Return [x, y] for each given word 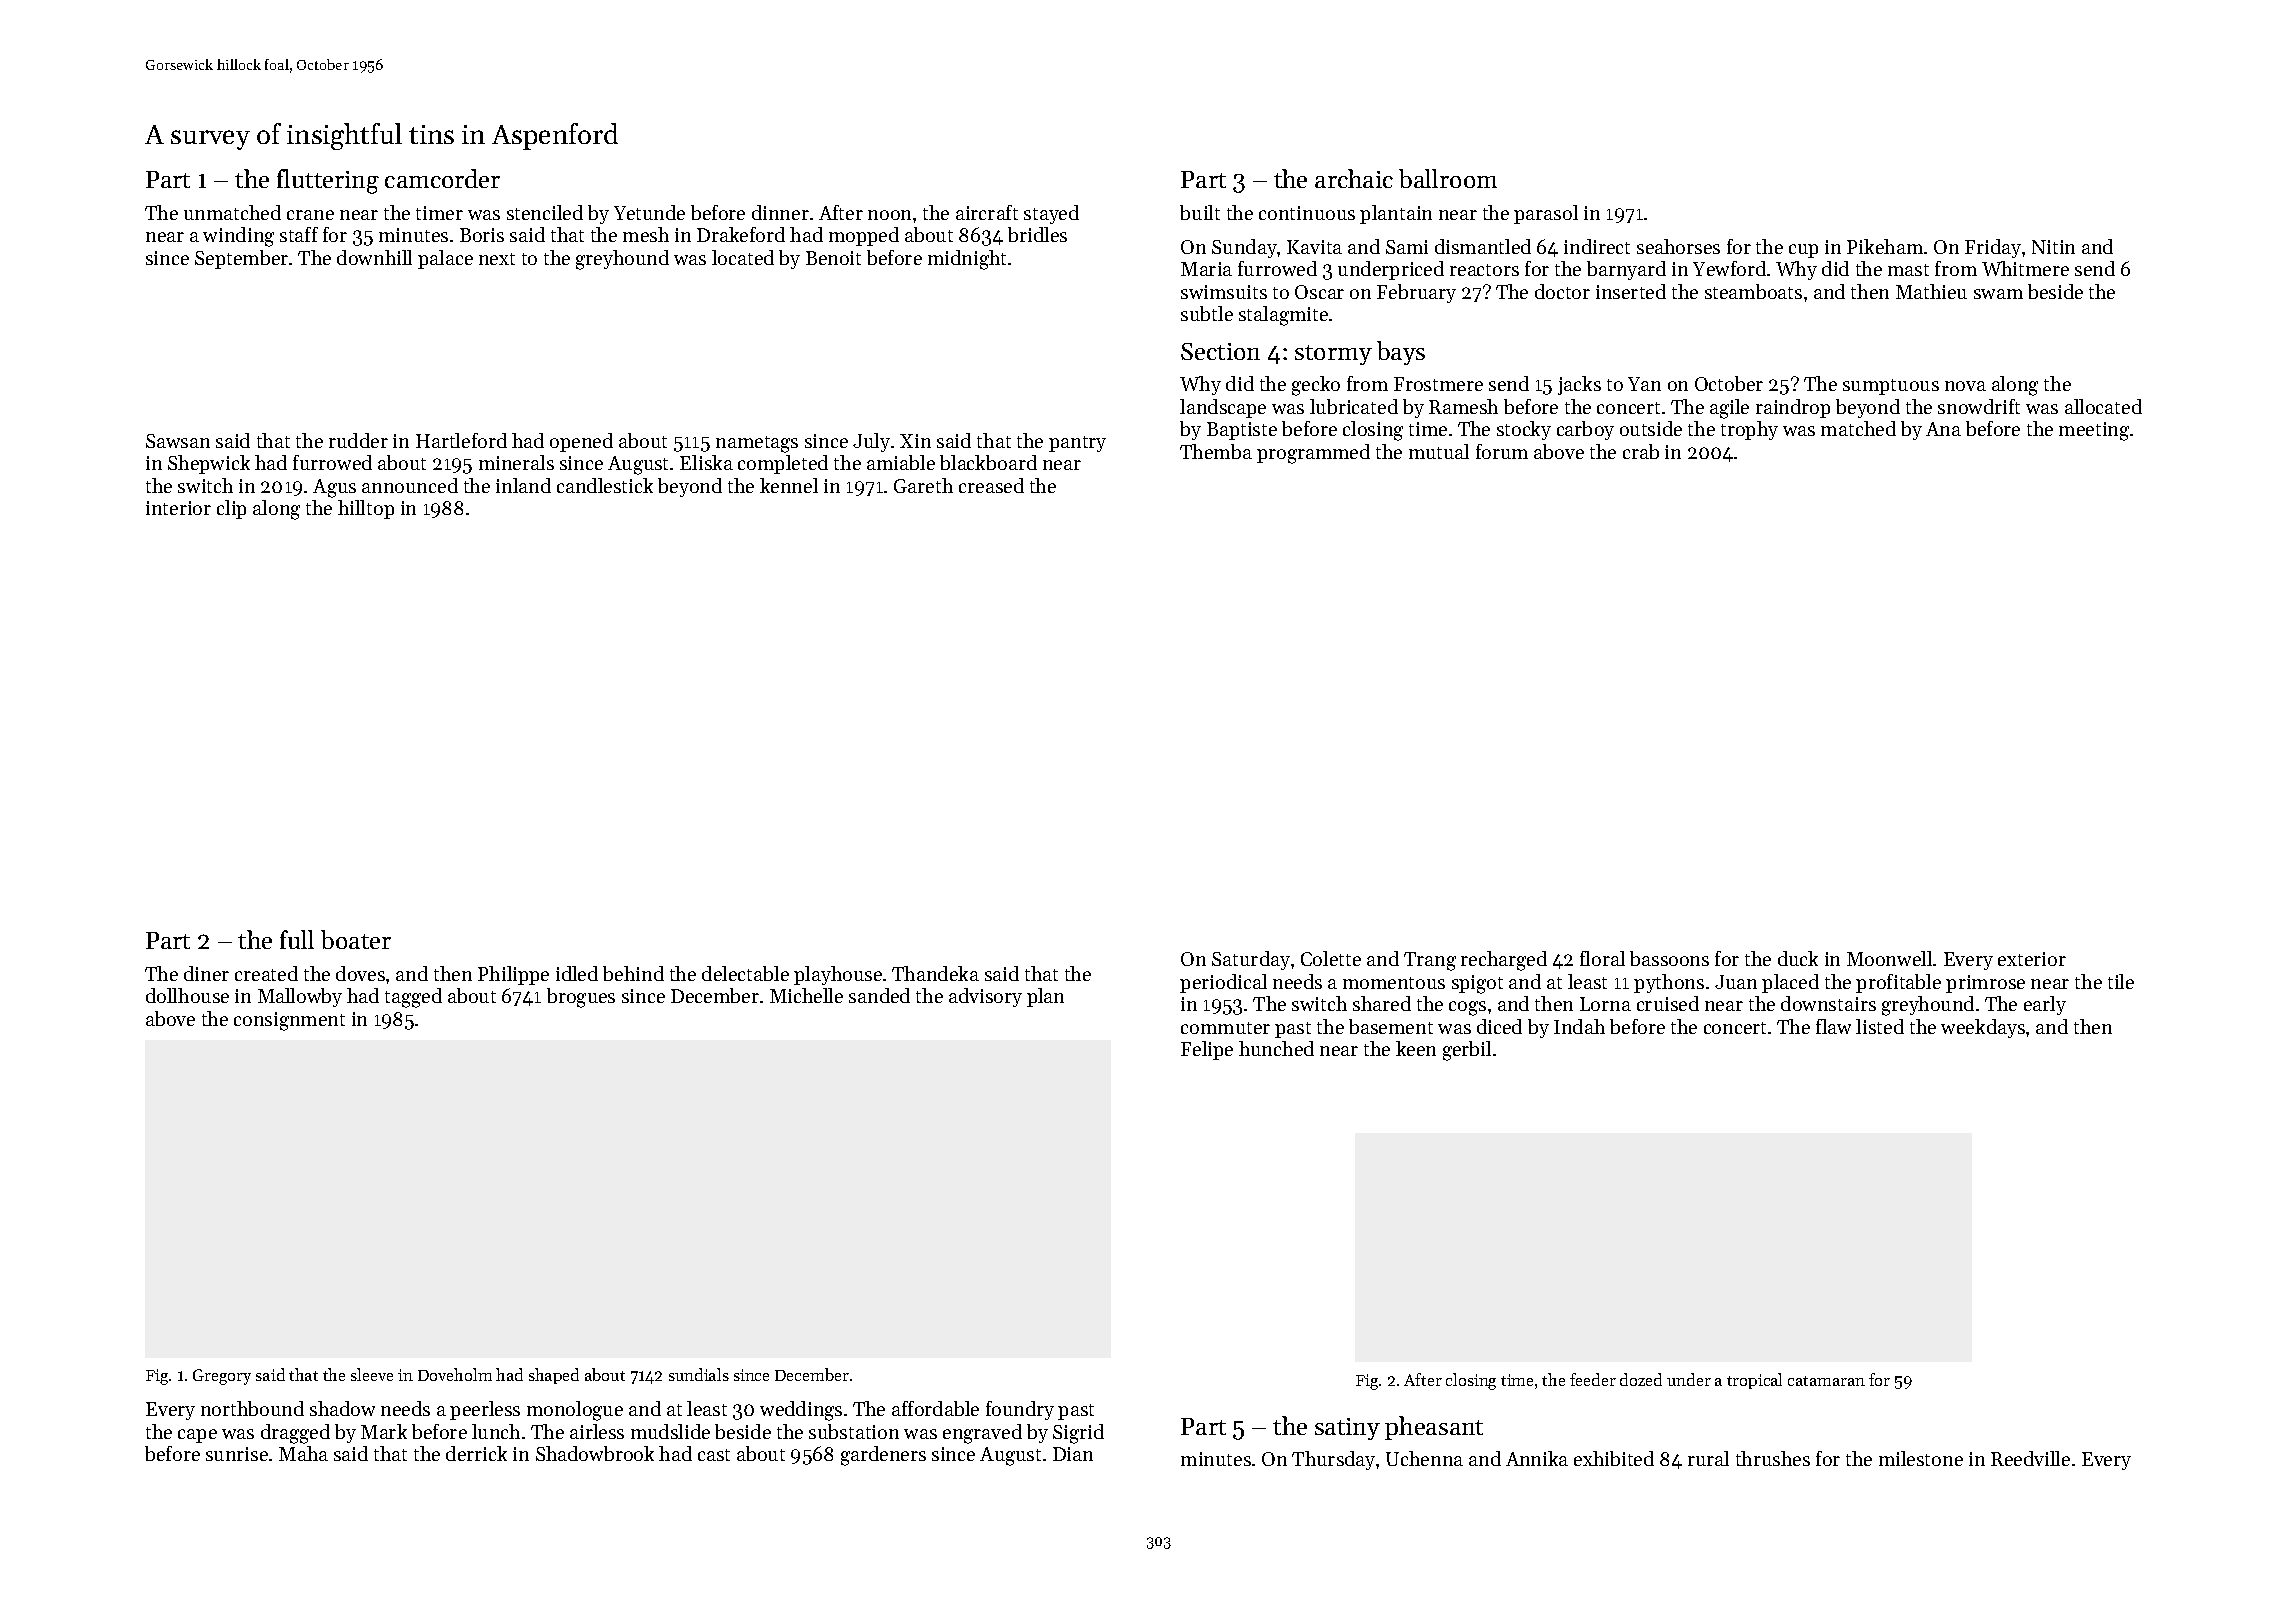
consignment [289, 1021]
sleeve [372, 1374]
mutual [1439, 451]
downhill [374, 257]
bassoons [1669, 958]
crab [1641, 451]
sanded [879, 995]
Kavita [1314, 247]
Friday [1993, 248]
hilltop [366, 509]
